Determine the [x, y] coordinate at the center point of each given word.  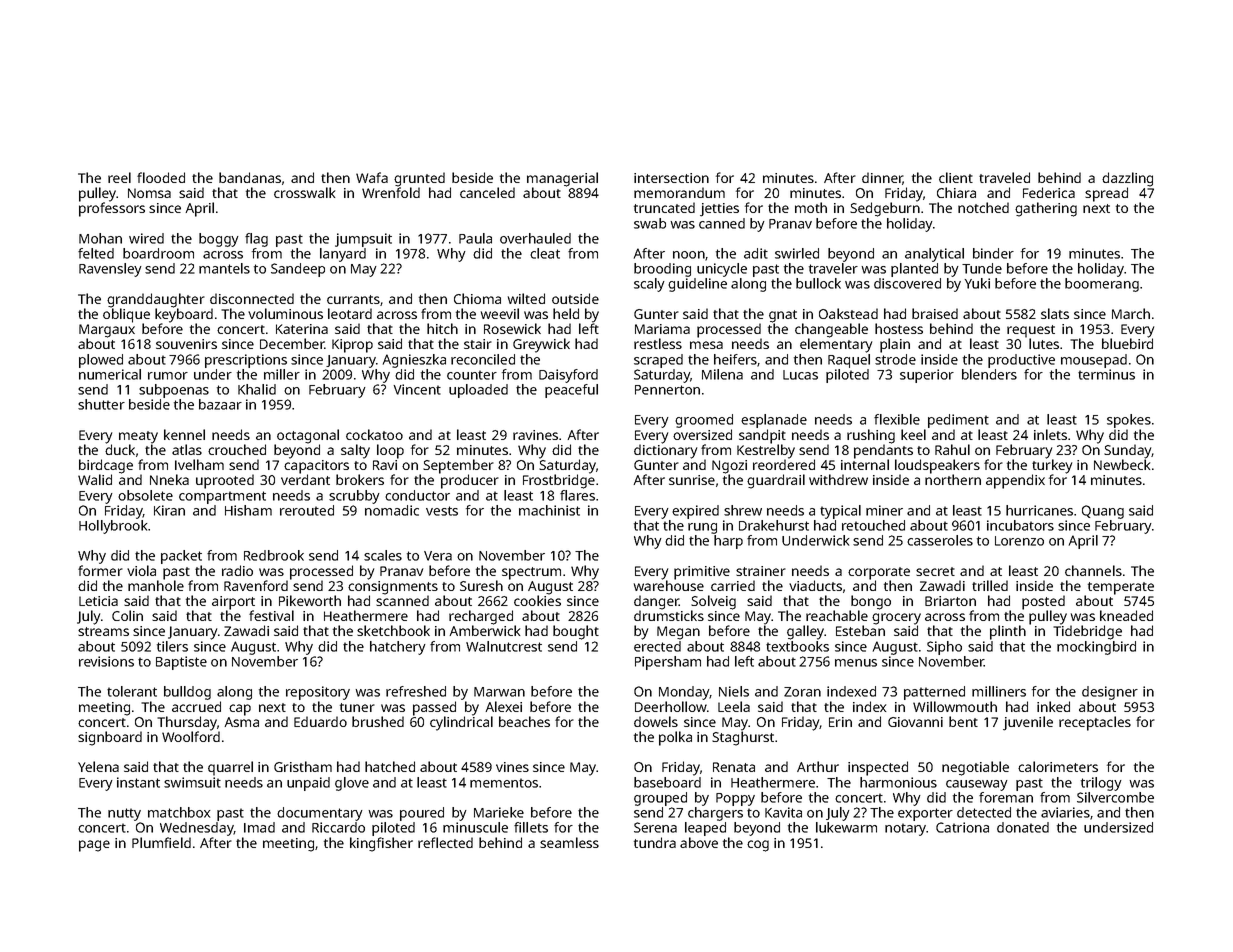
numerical [110, 374]
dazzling [1127, 179]
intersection [671, 178]
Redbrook [274, 555]
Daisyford [568, 376]
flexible [897, 419]
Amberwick [484, 630]
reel [119, 177]
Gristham [303, 766]
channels [1093, 570]
